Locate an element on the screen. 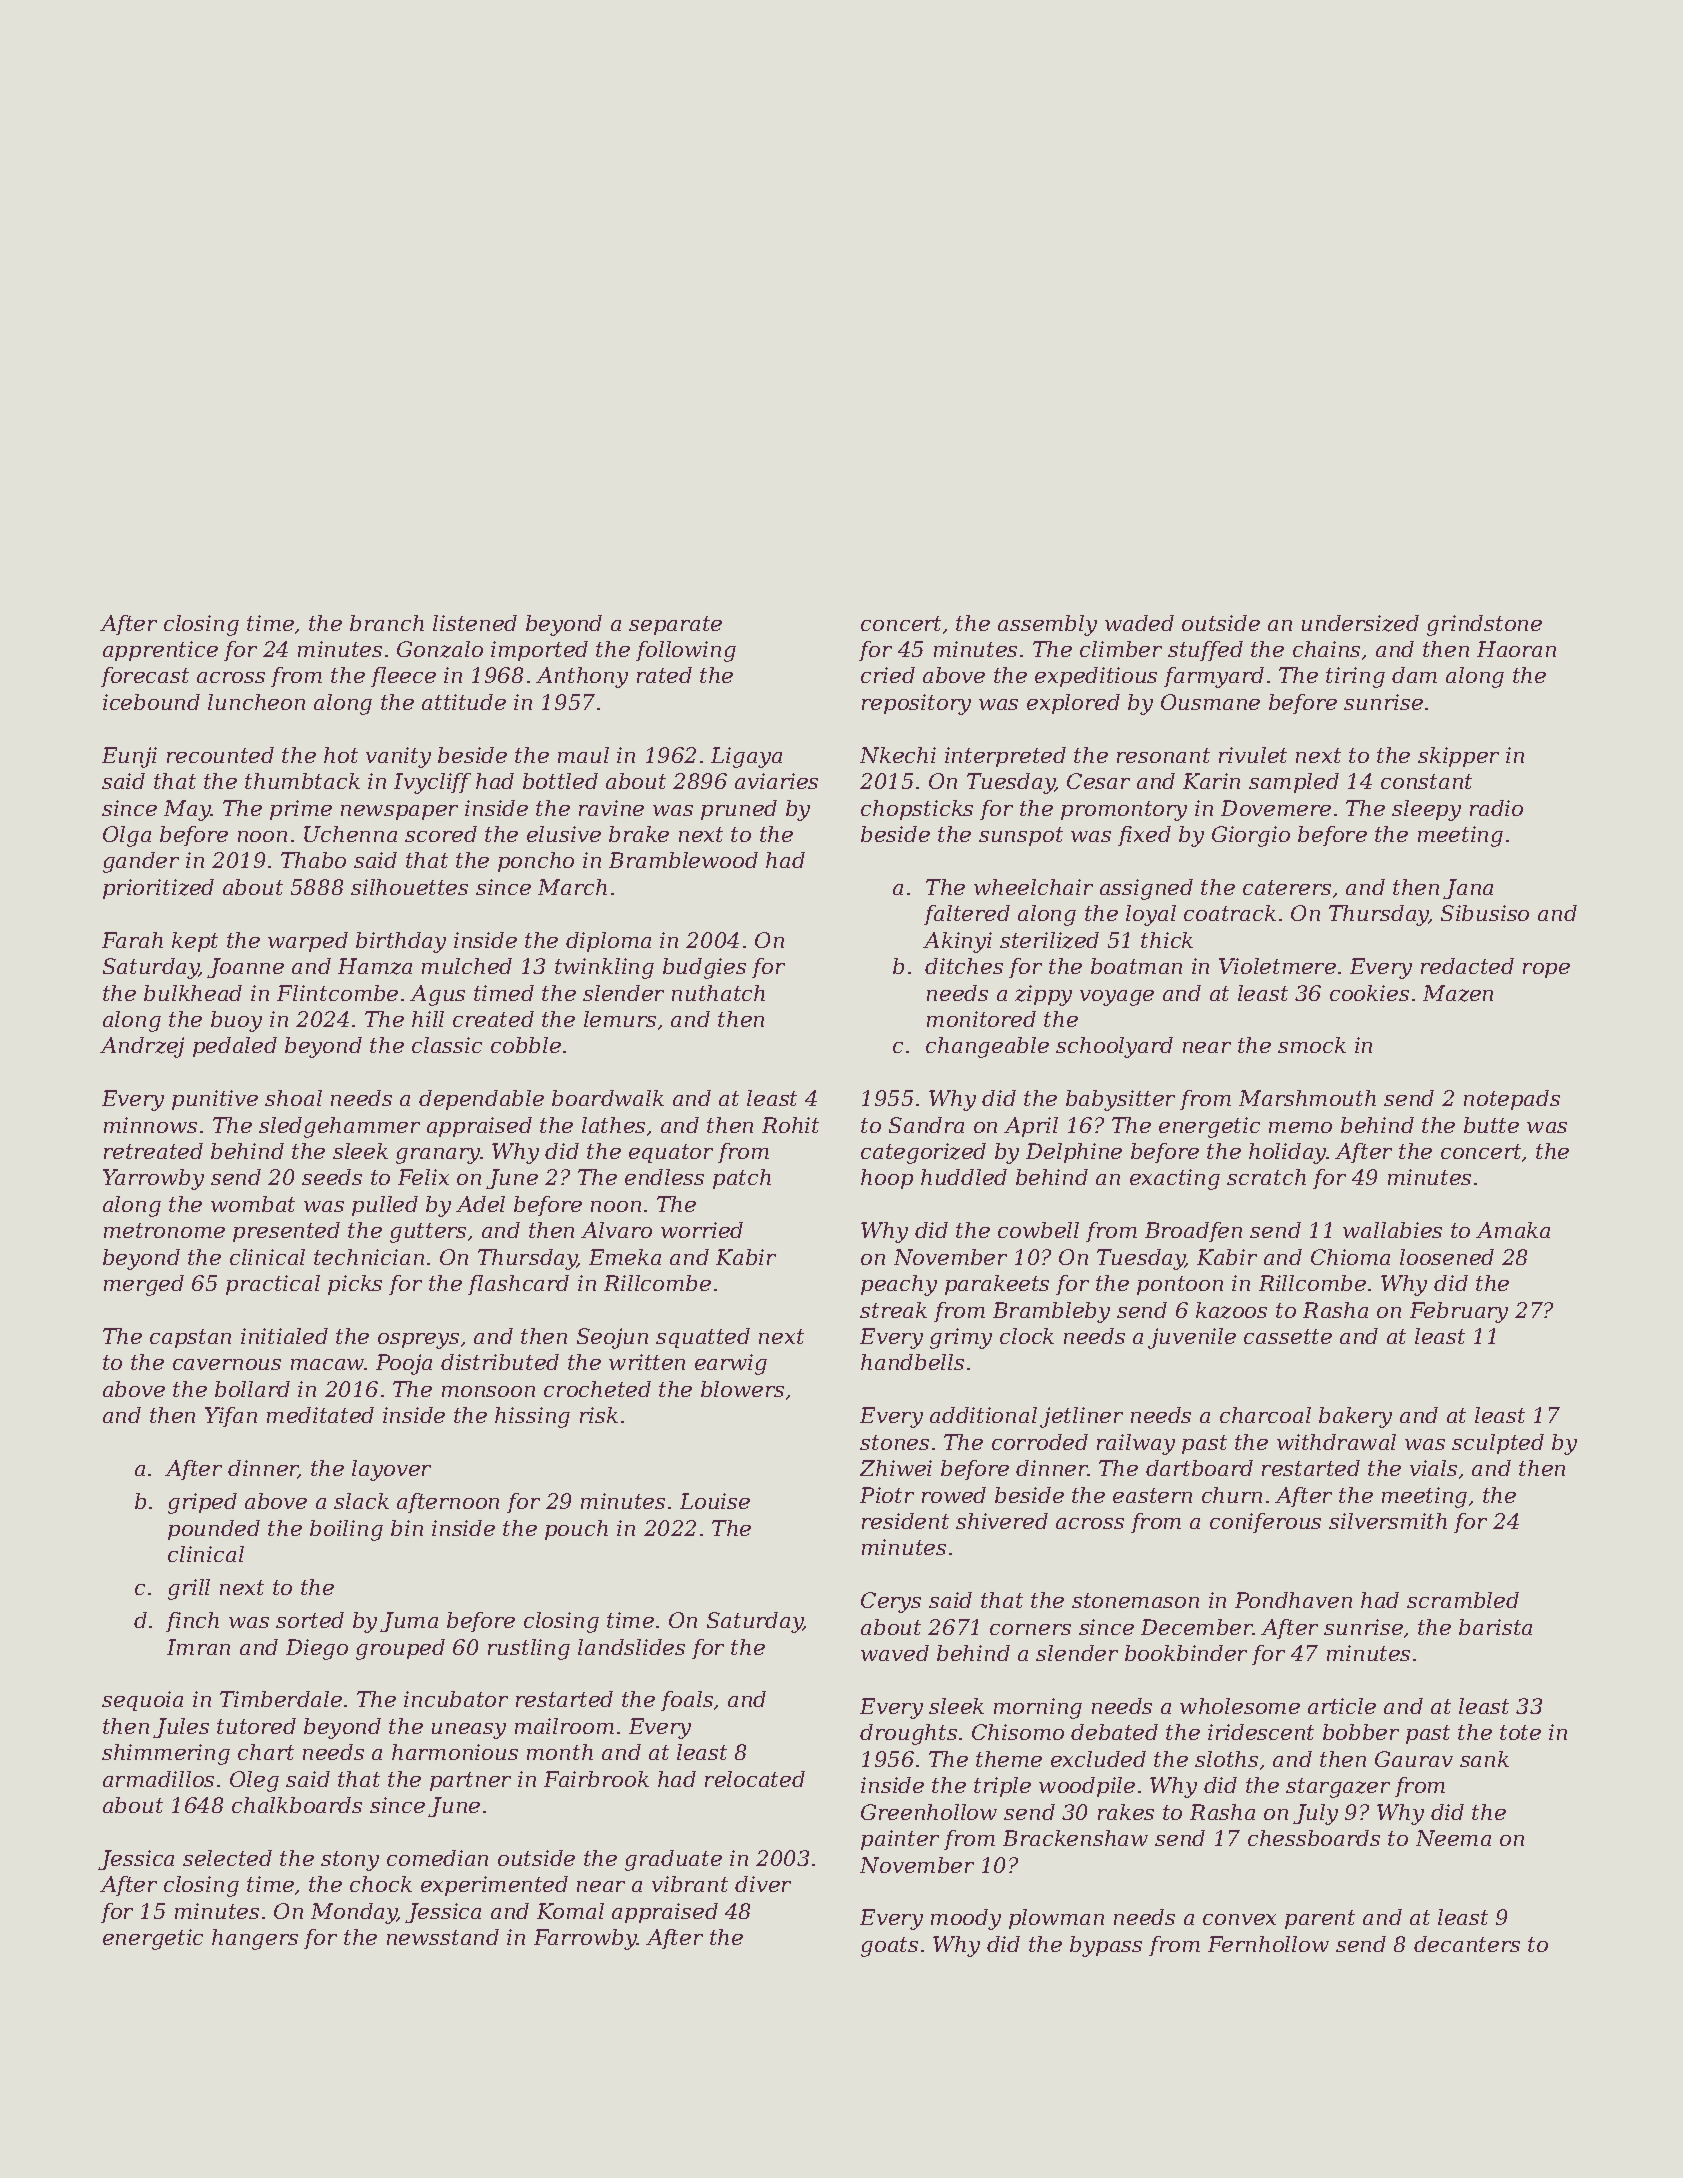 The height and width of the screenshot is (2178, 1683). wallabies is located at coordinates (1392, 1230).
